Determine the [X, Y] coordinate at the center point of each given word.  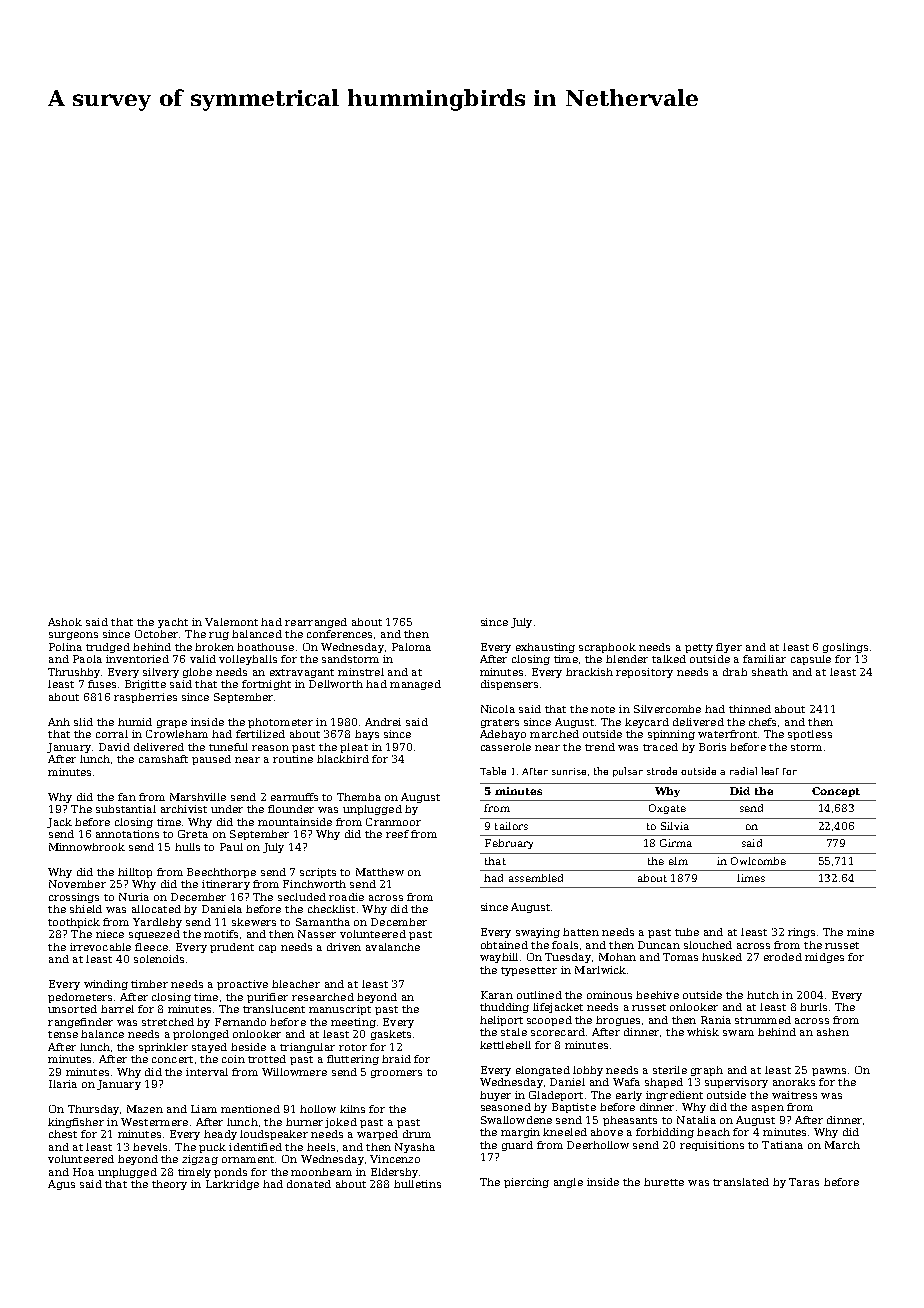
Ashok [65, 622]
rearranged [316, 623]
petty [699, 648]
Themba [359, 797]
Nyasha [415, 1148]
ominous [609, 995]
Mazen [145, 1109]
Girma [676, 843]
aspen [768, 1109]
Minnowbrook [87, 847]
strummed [763, 1020]
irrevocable [100, 947]
